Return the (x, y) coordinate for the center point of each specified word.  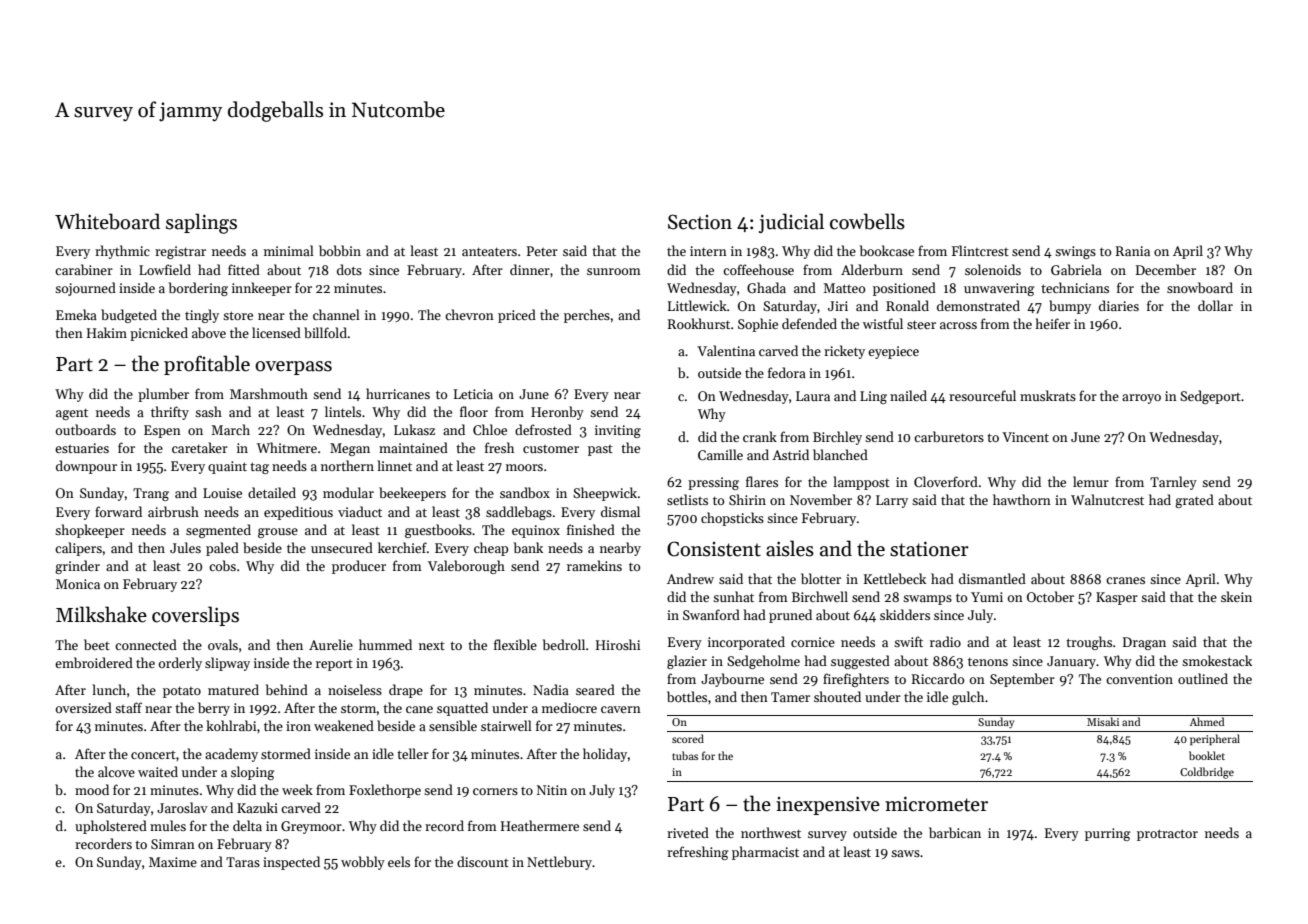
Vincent (1025, 437)
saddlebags (519, 513)
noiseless (355, 689)
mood (92, 789)
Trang (151, 494)
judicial (791, 223)
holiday (605, 755)
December (1166, 269)
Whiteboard (107, 221)
